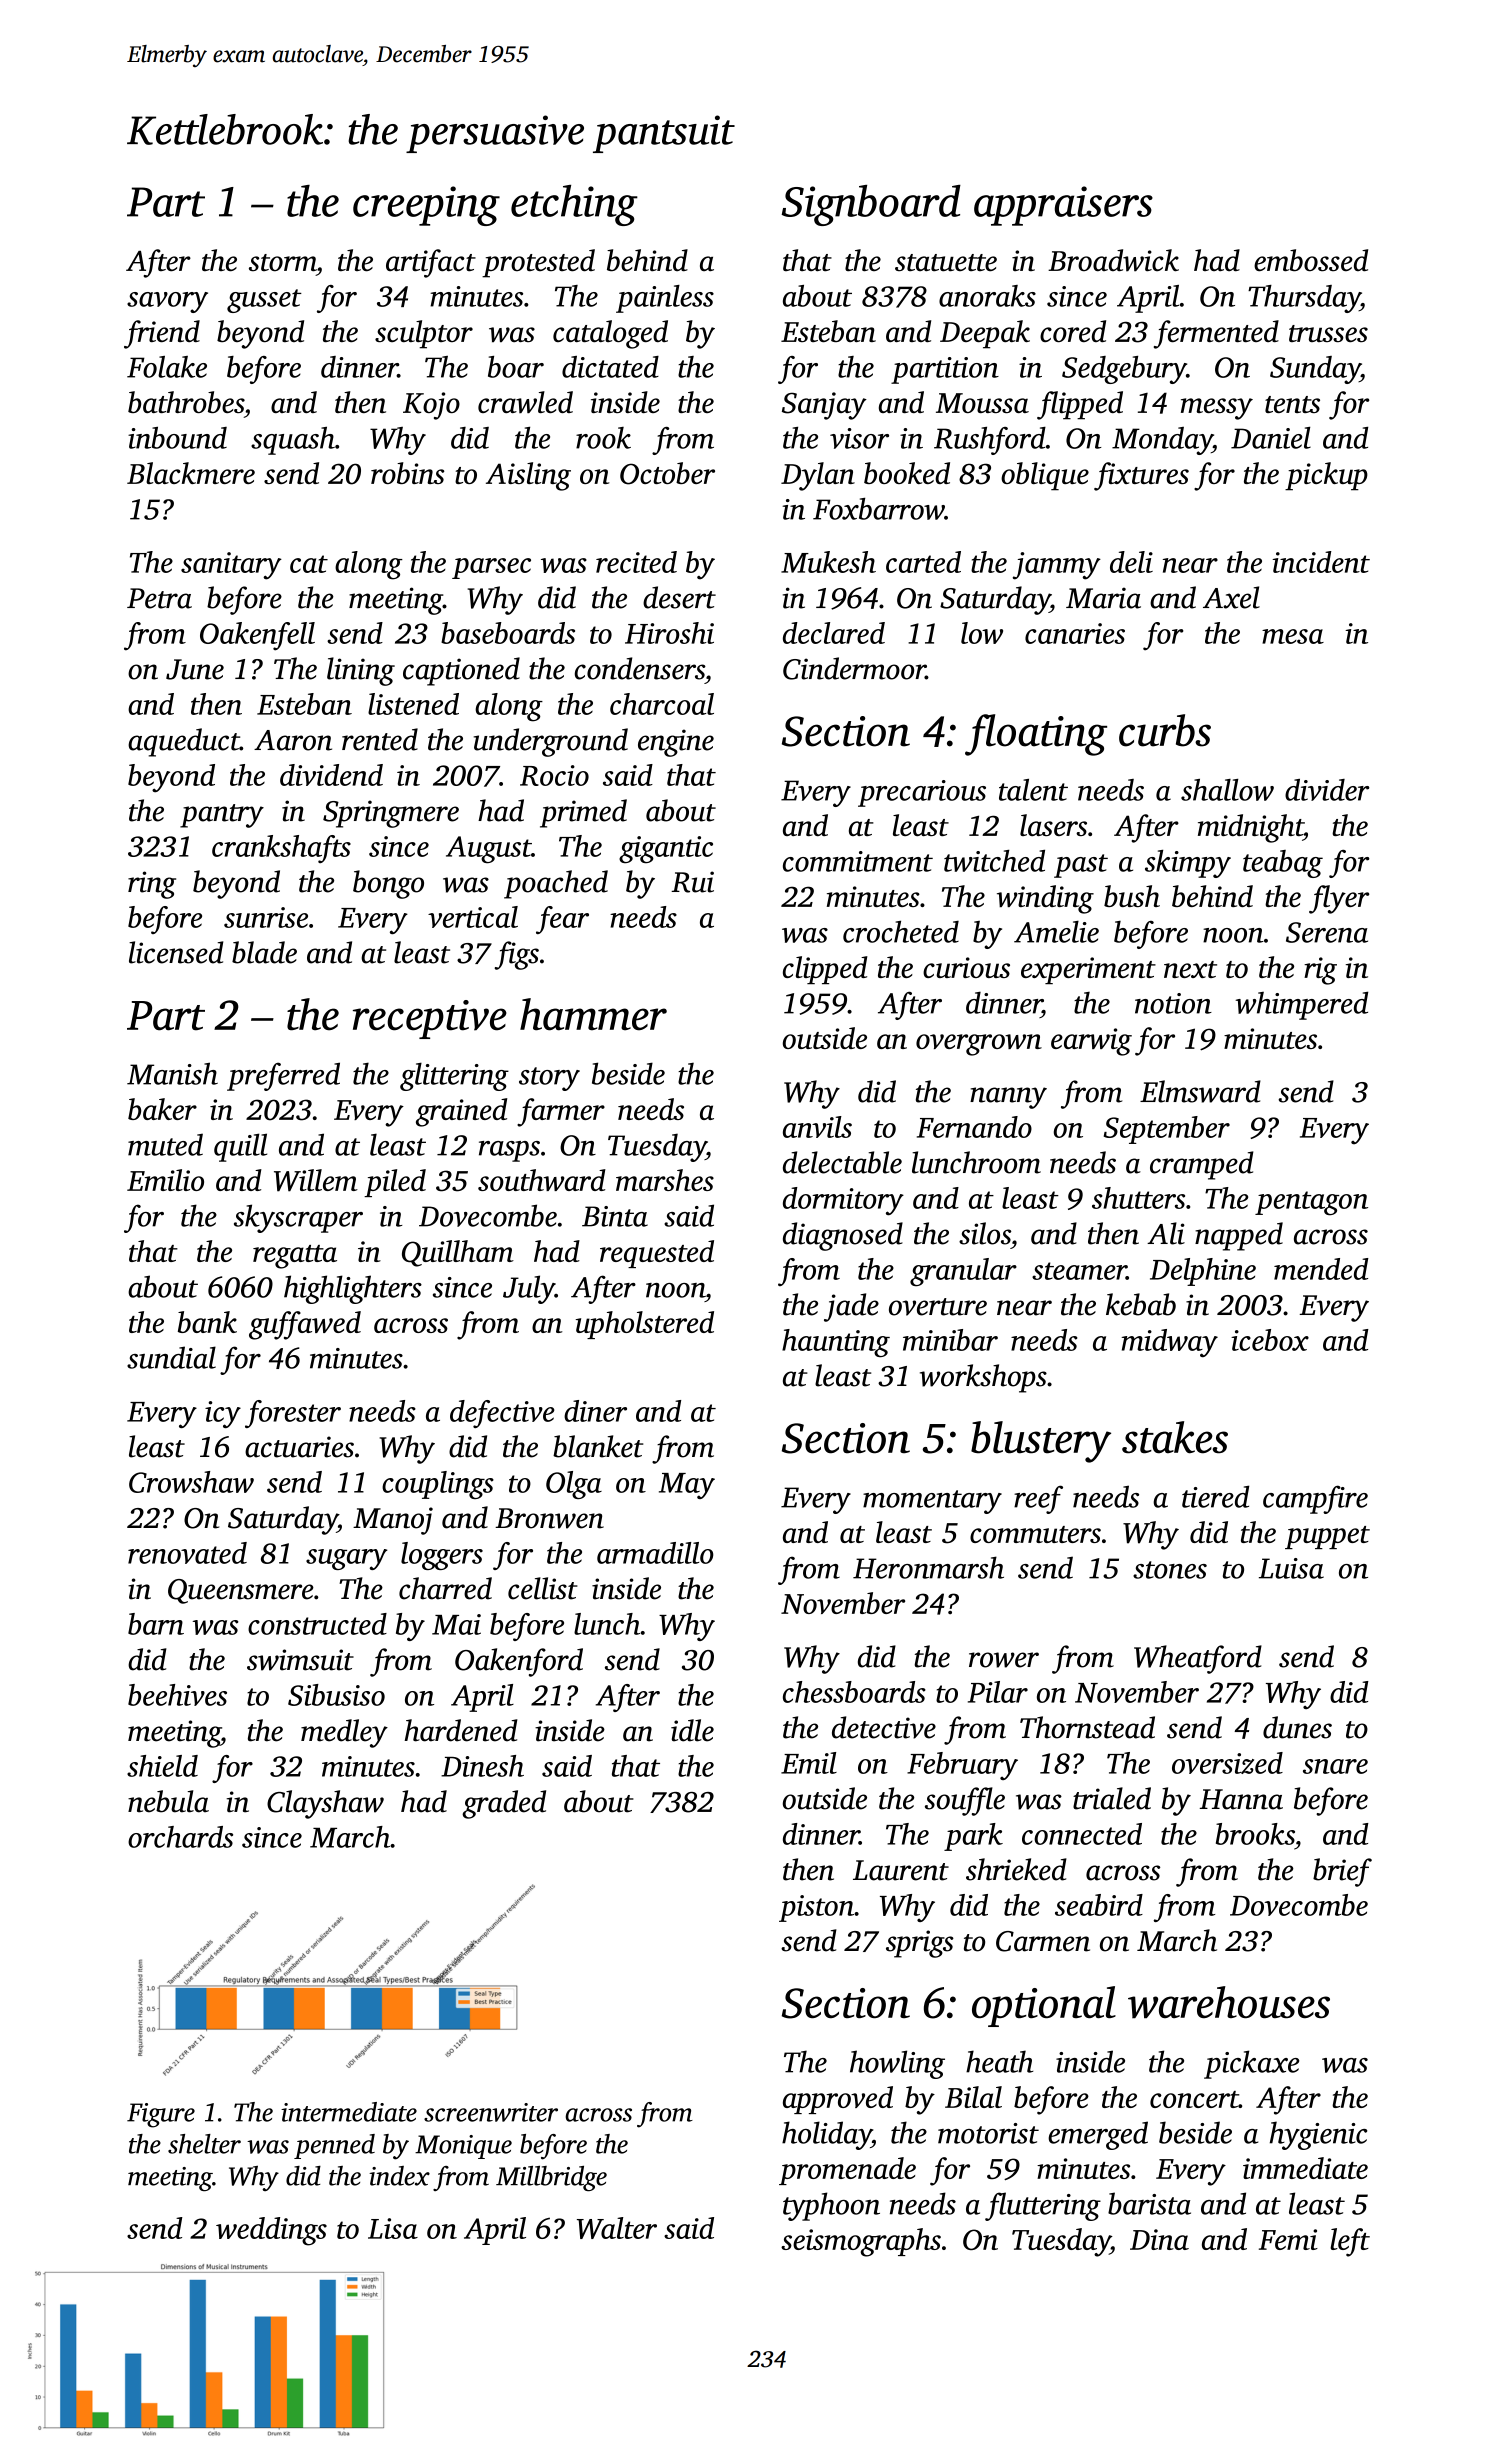 The height and width of the page is (2464, 1496). What do you see at coordinates (172, 1073) in the page?
I see `Manish` at bounding box center [172, 1073].
